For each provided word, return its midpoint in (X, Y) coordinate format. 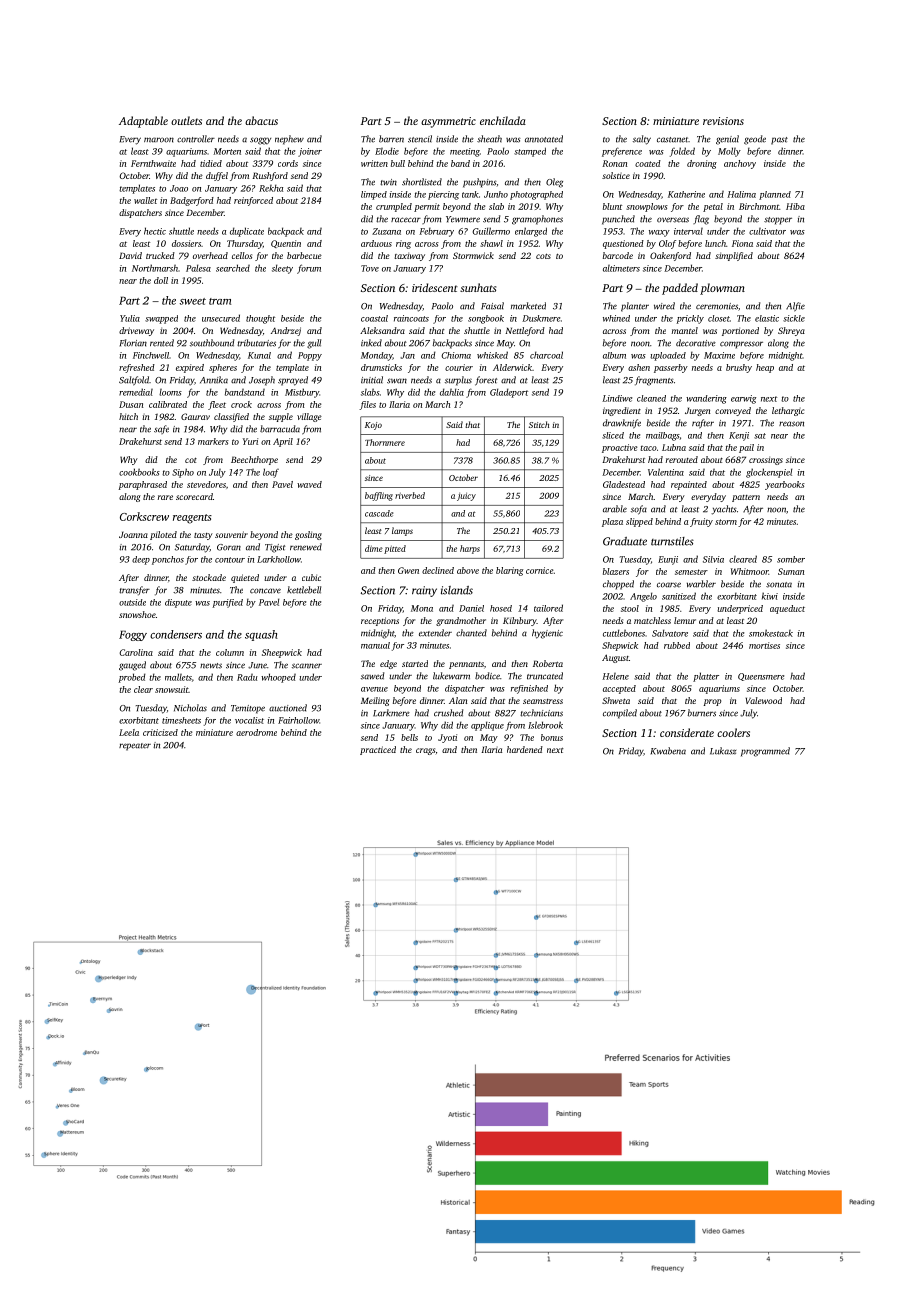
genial (727, 140)
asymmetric (448, 122)
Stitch (539, 424)
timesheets (181, 720)
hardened (525, 749)
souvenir (231, 534)
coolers (733, 732)
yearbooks (785, 485)
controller (196, 139)
